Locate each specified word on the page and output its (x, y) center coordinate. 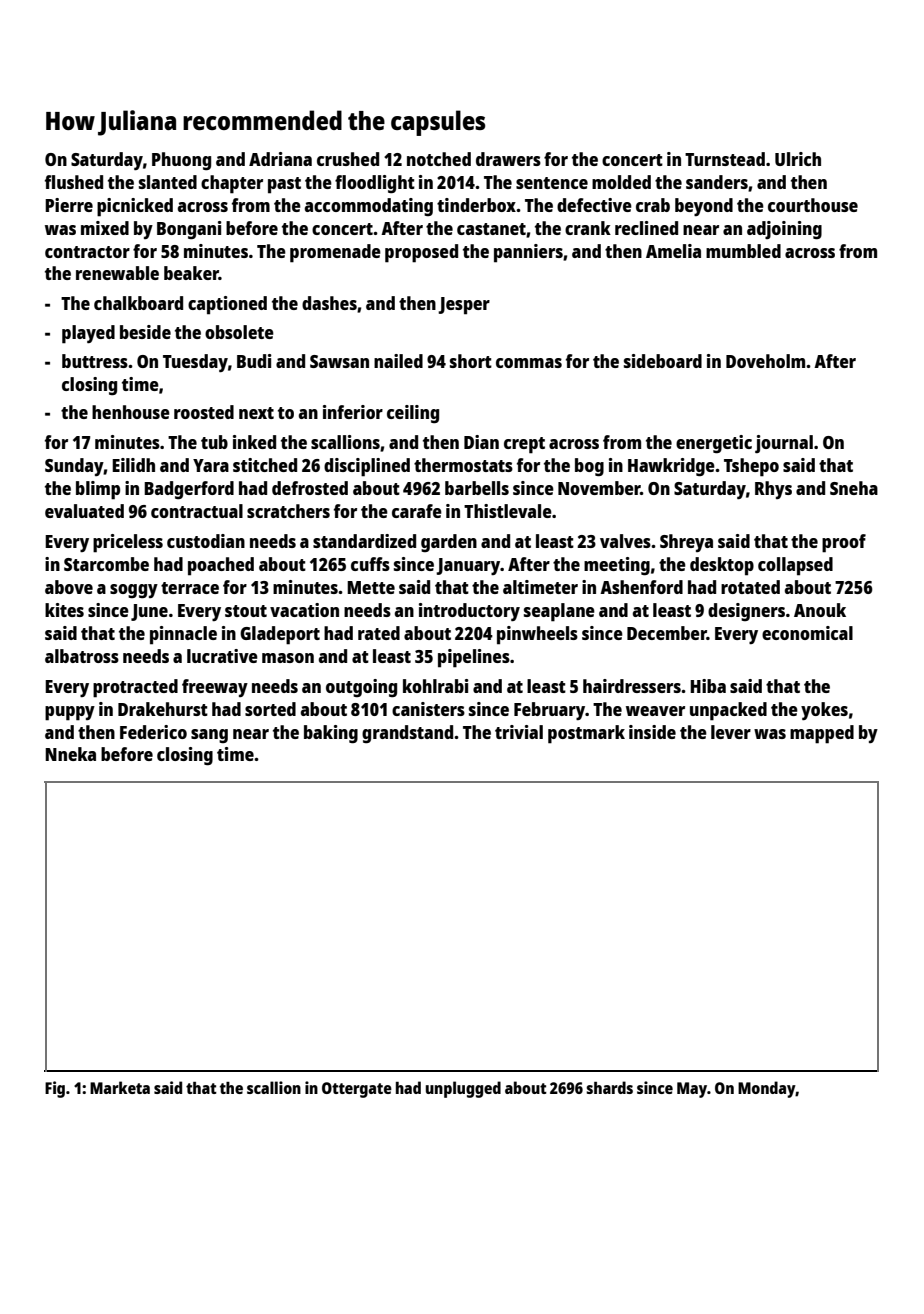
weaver (655, 711)
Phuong (181, 161)
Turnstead (725, 159)
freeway (215, 688)
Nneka (70, 754)
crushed (348, 159)
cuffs (370, 564)
